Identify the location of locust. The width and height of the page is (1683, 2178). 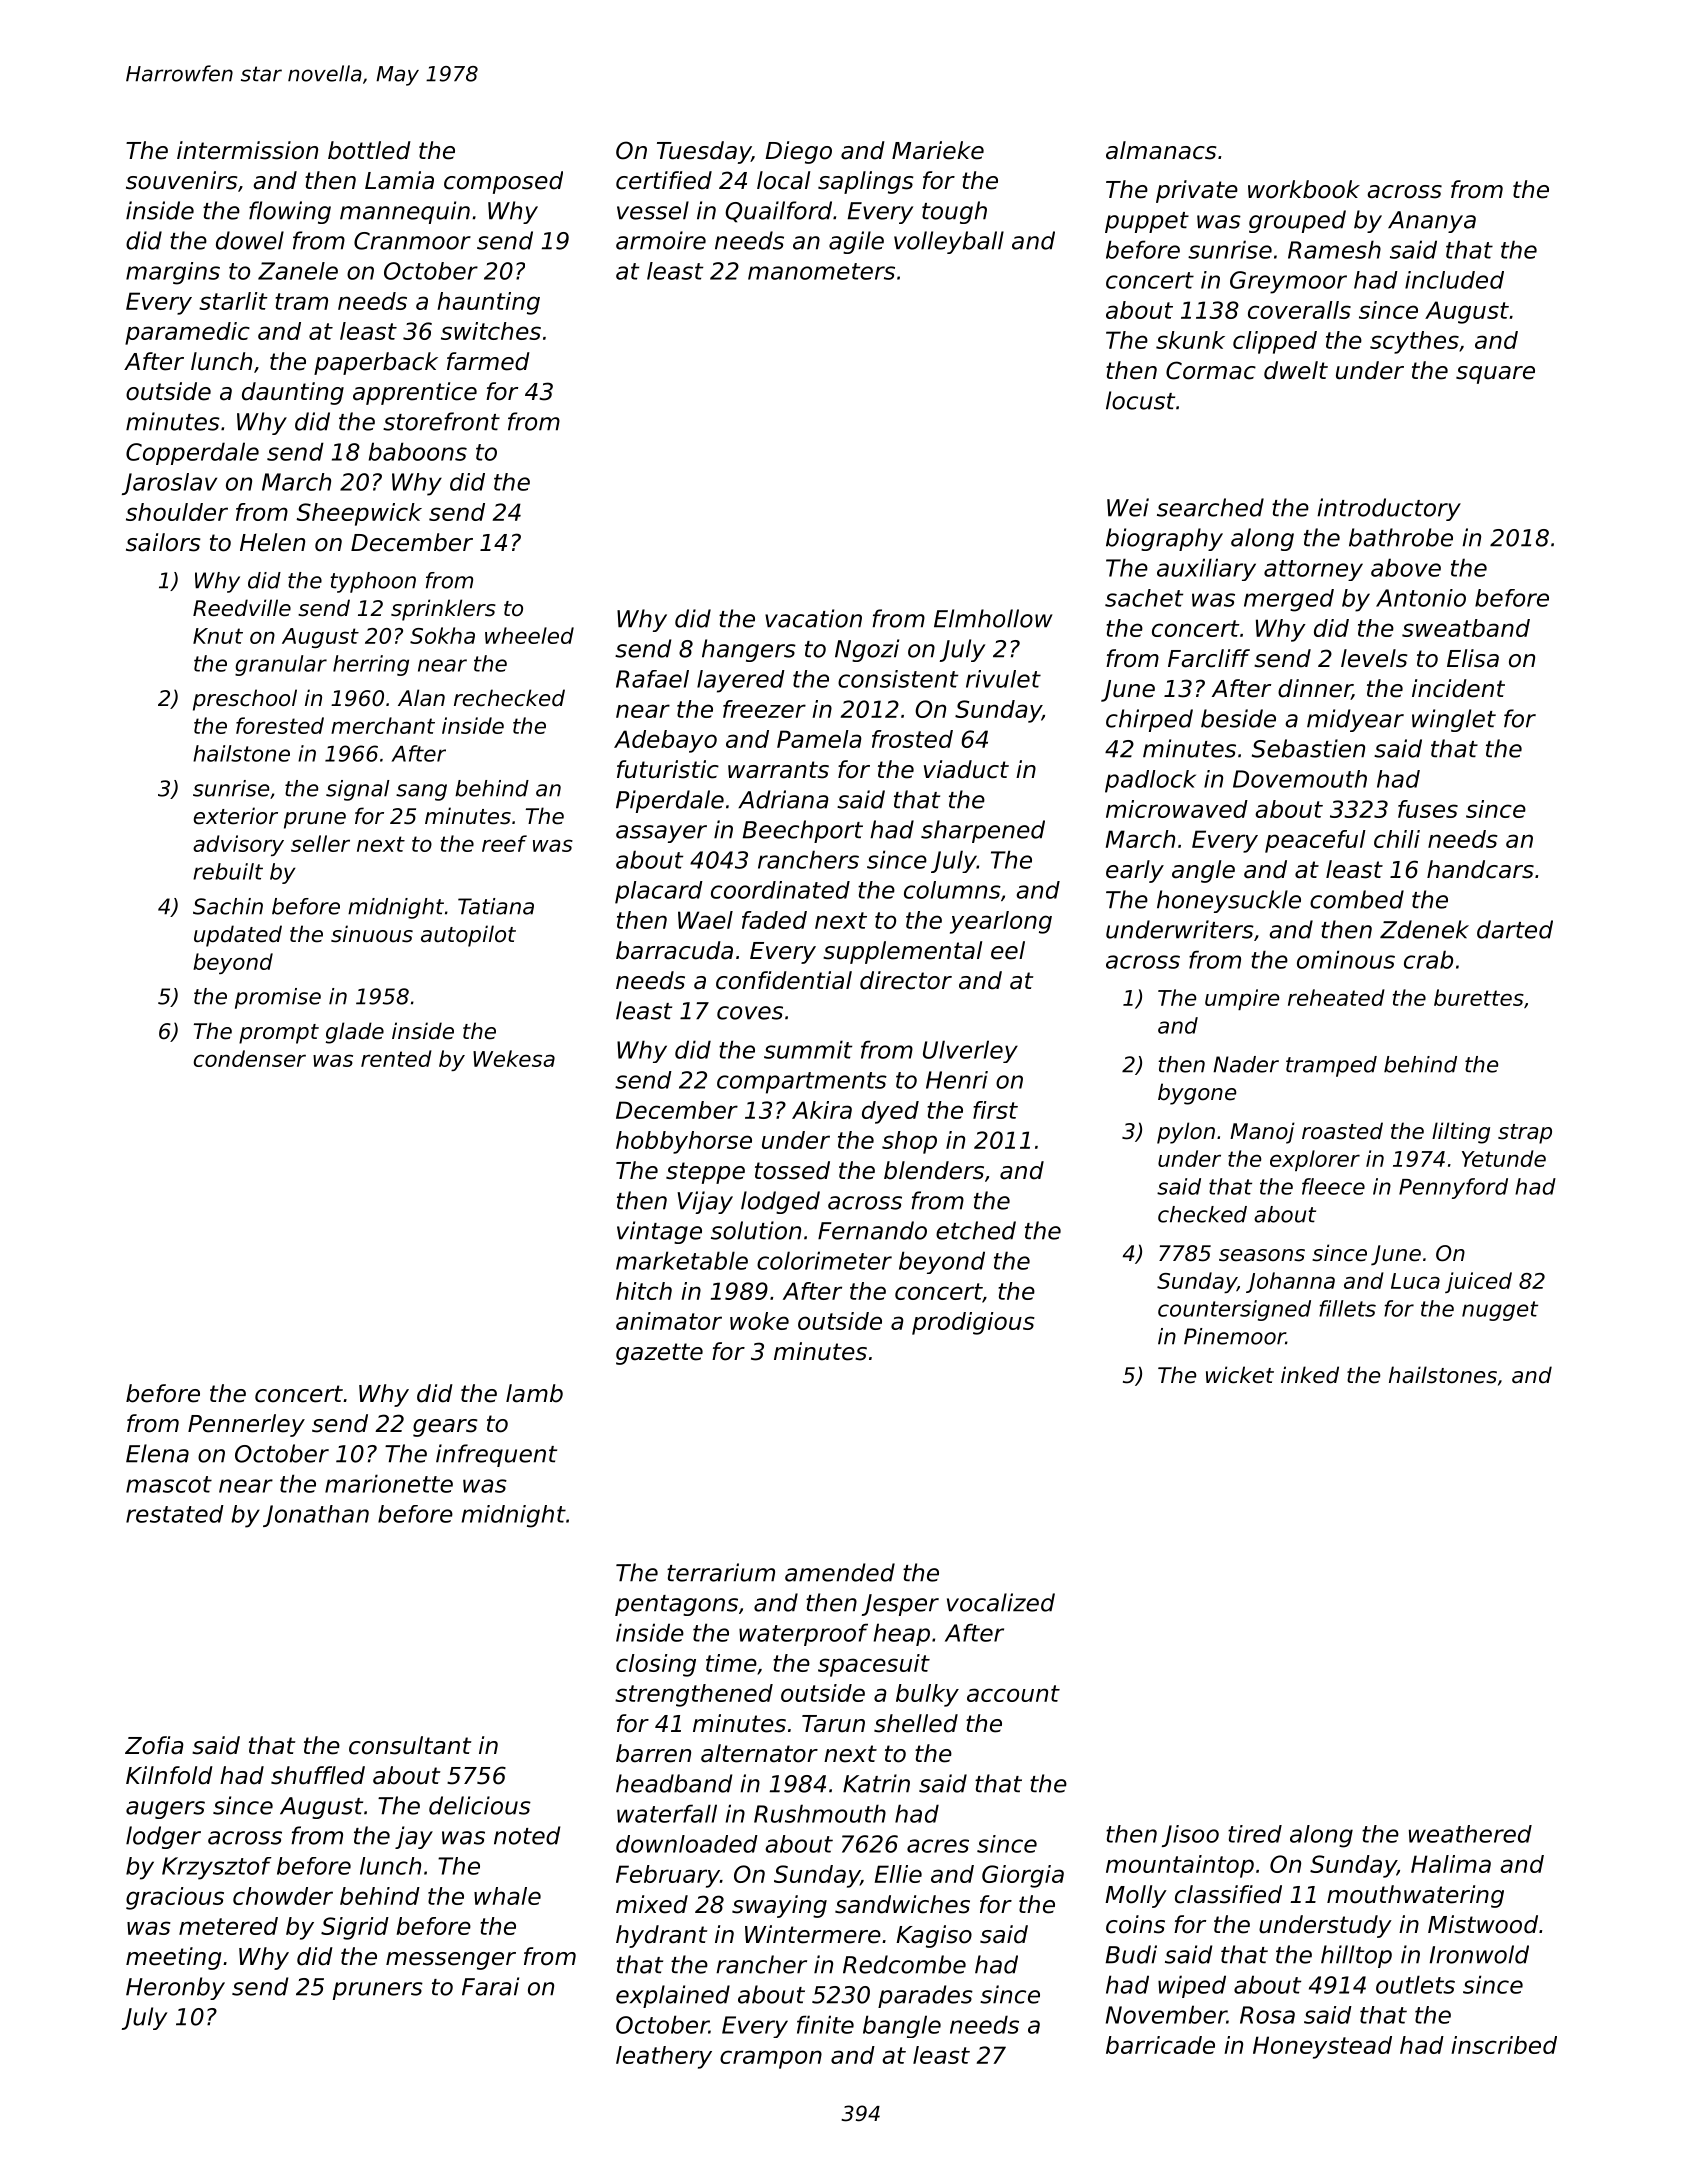
(1140, 400).
